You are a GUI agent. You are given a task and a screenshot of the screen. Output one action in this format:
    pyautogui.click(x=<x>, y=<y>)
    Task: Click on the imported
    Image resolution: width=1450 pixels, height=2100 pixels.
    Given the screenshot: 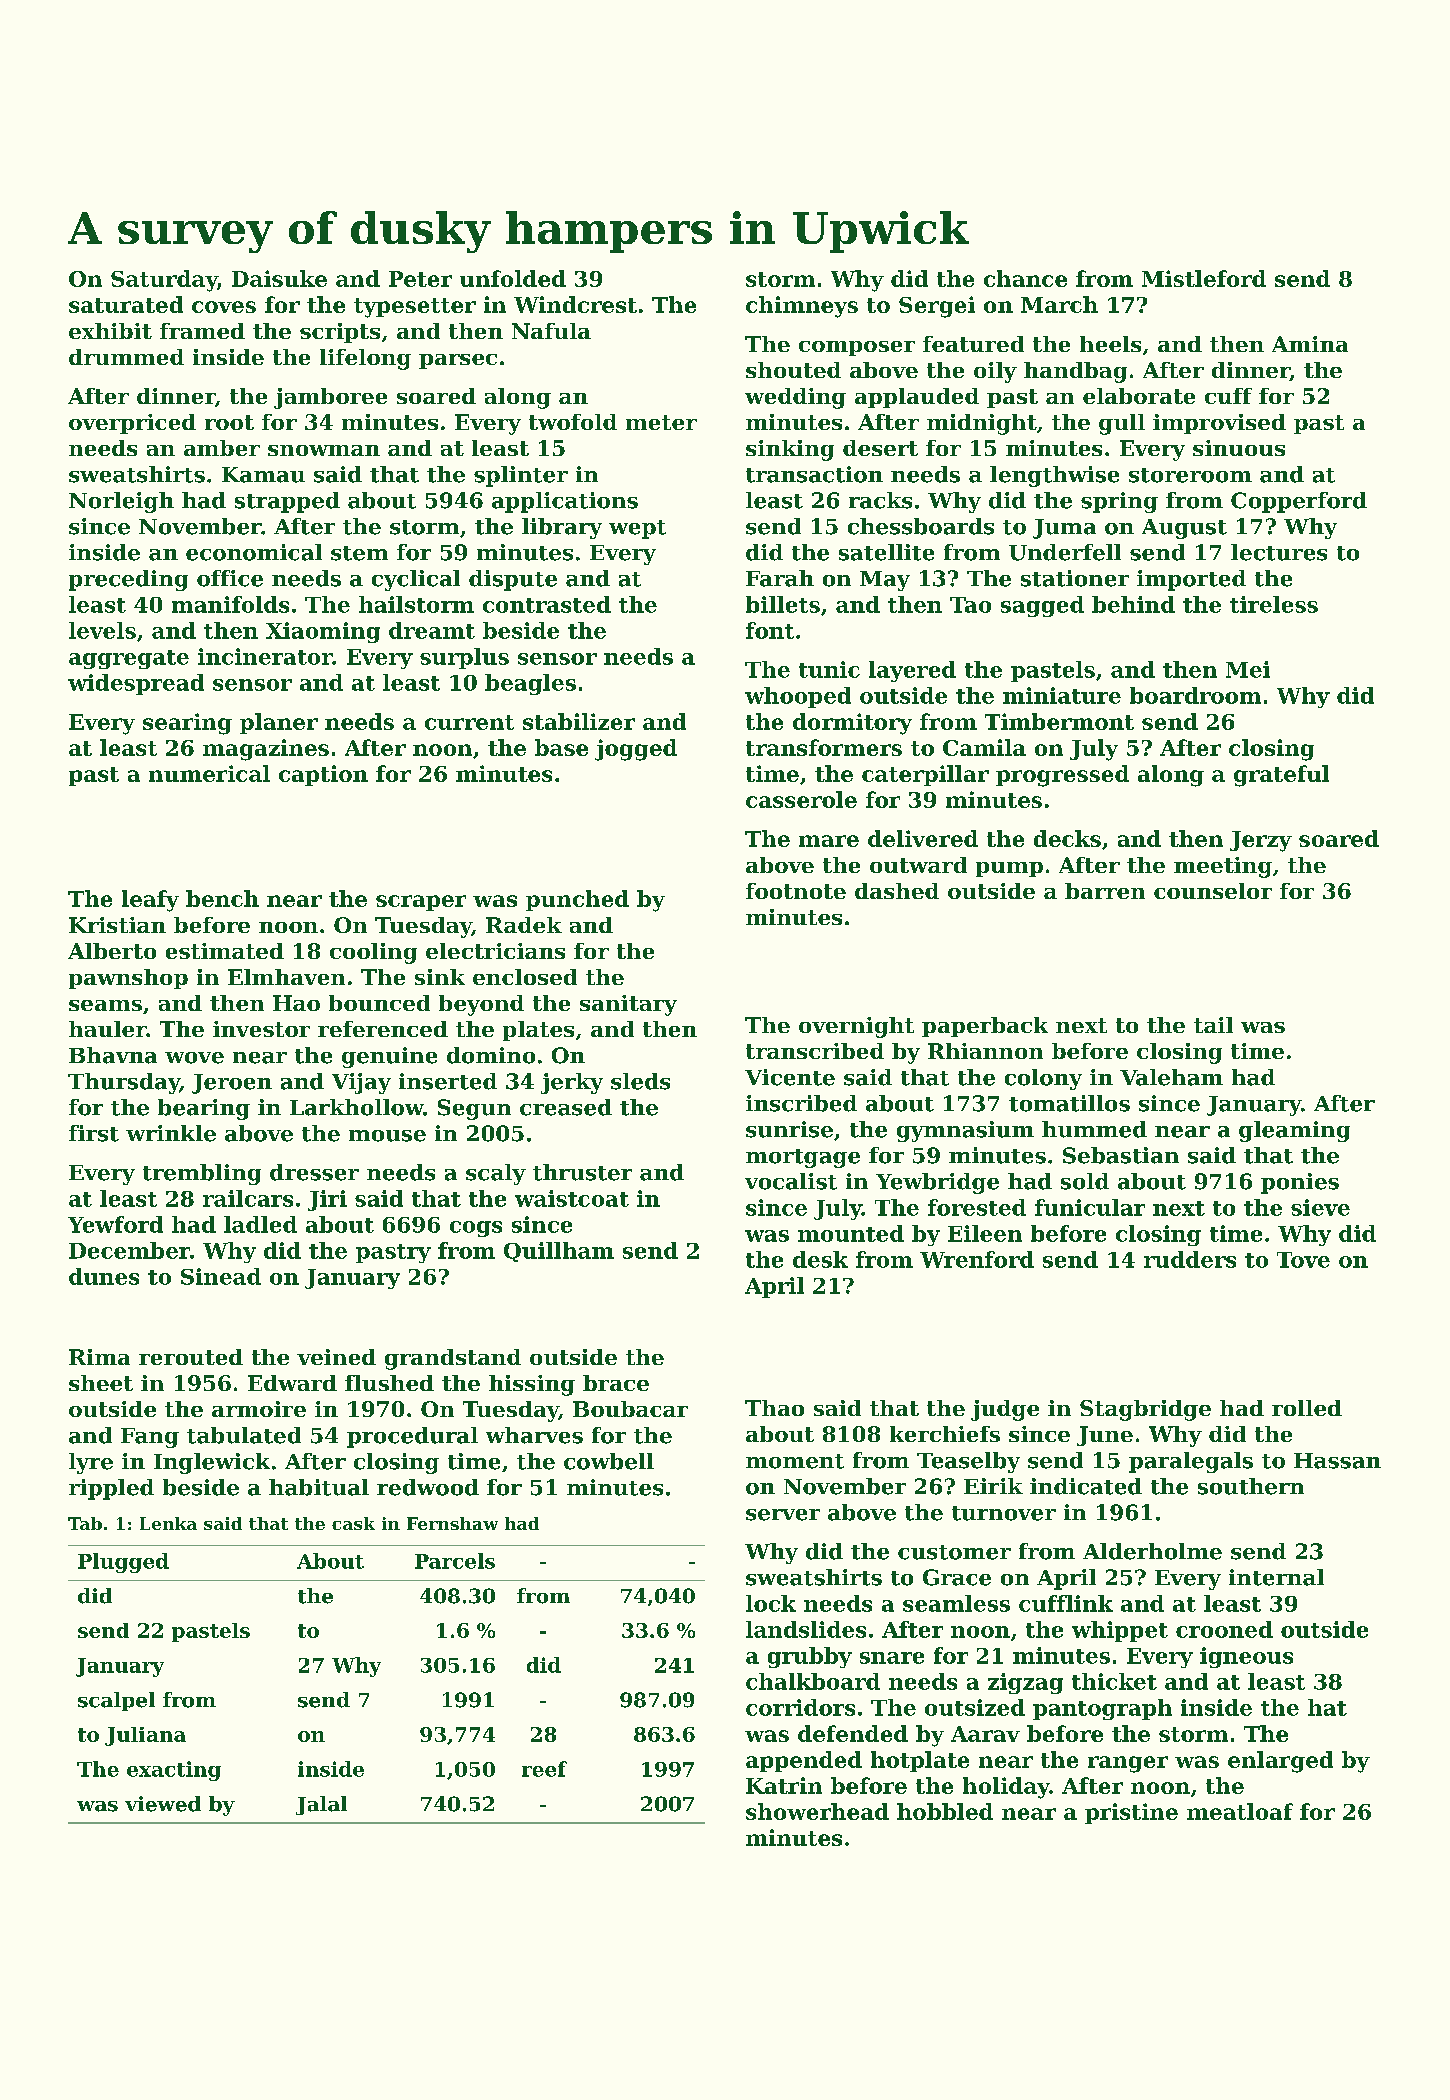 What is the action you would take?
    pyautogui.click(x=1191, y=580)
